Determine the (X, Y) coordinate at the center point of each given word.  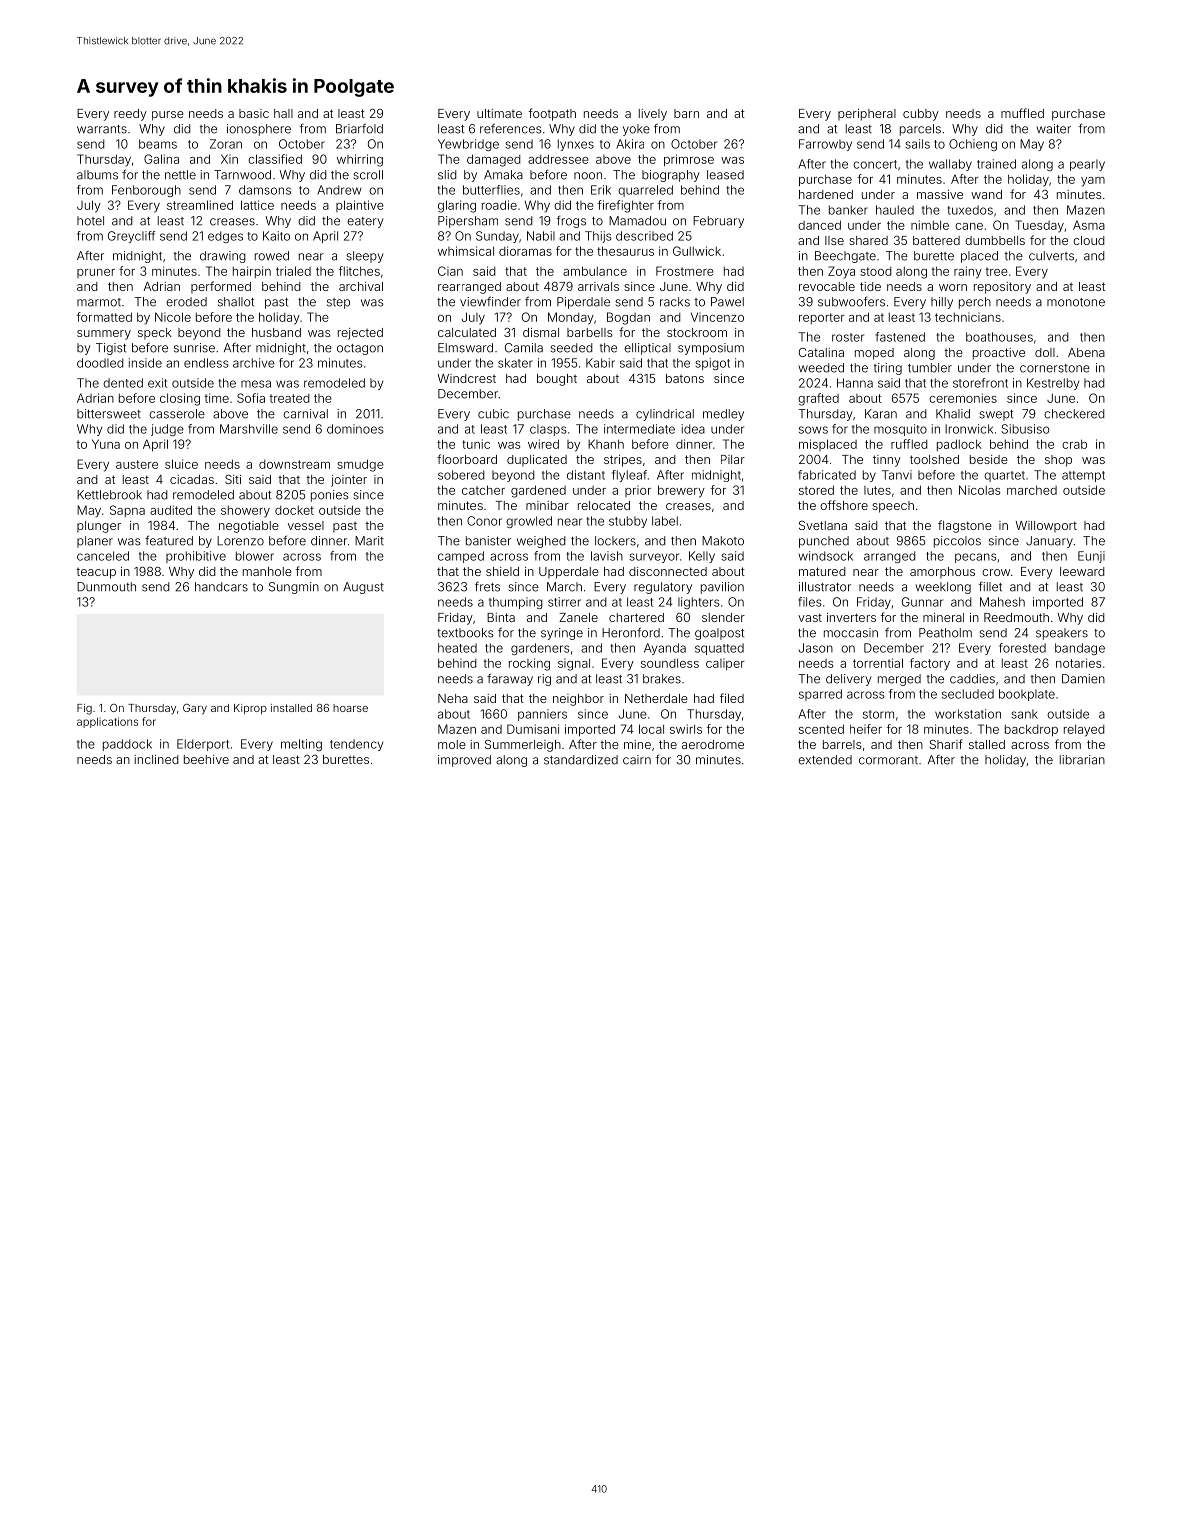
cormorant (888, 760)
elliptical (647, 349)
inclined (156, 759)
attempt (1083, 476)
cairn (637, 760)
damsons (265, 190)
